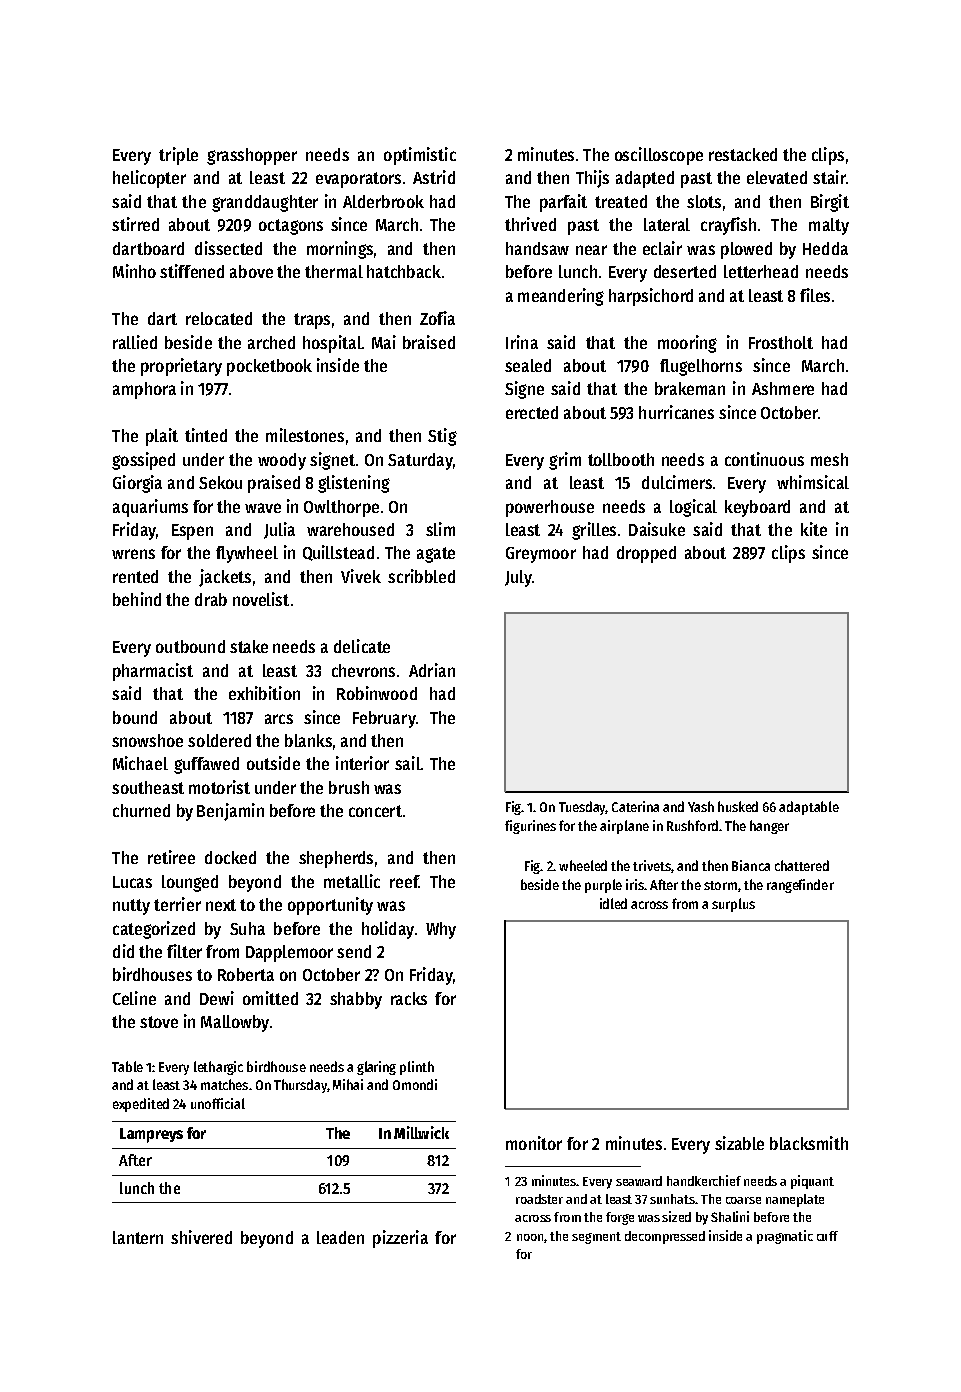  I want to click on Why, so click(441, 930).
